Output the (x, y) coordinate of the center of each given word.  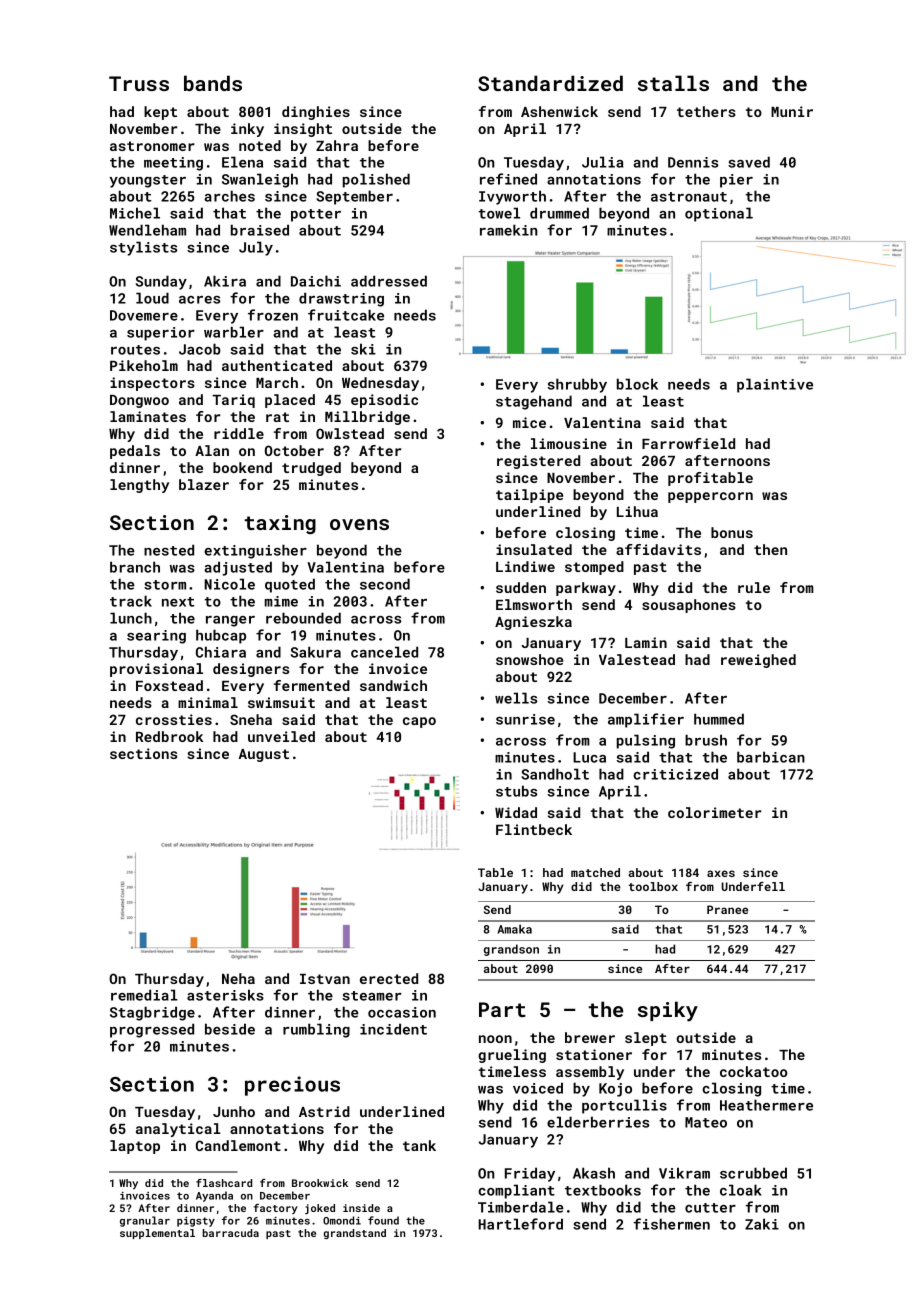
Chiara (221, 652)
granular (145, 1221)
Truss (139, 83)
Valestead (637, 659)
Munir (792, 111)
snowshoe (529, 659)
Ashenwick (559, 111)
